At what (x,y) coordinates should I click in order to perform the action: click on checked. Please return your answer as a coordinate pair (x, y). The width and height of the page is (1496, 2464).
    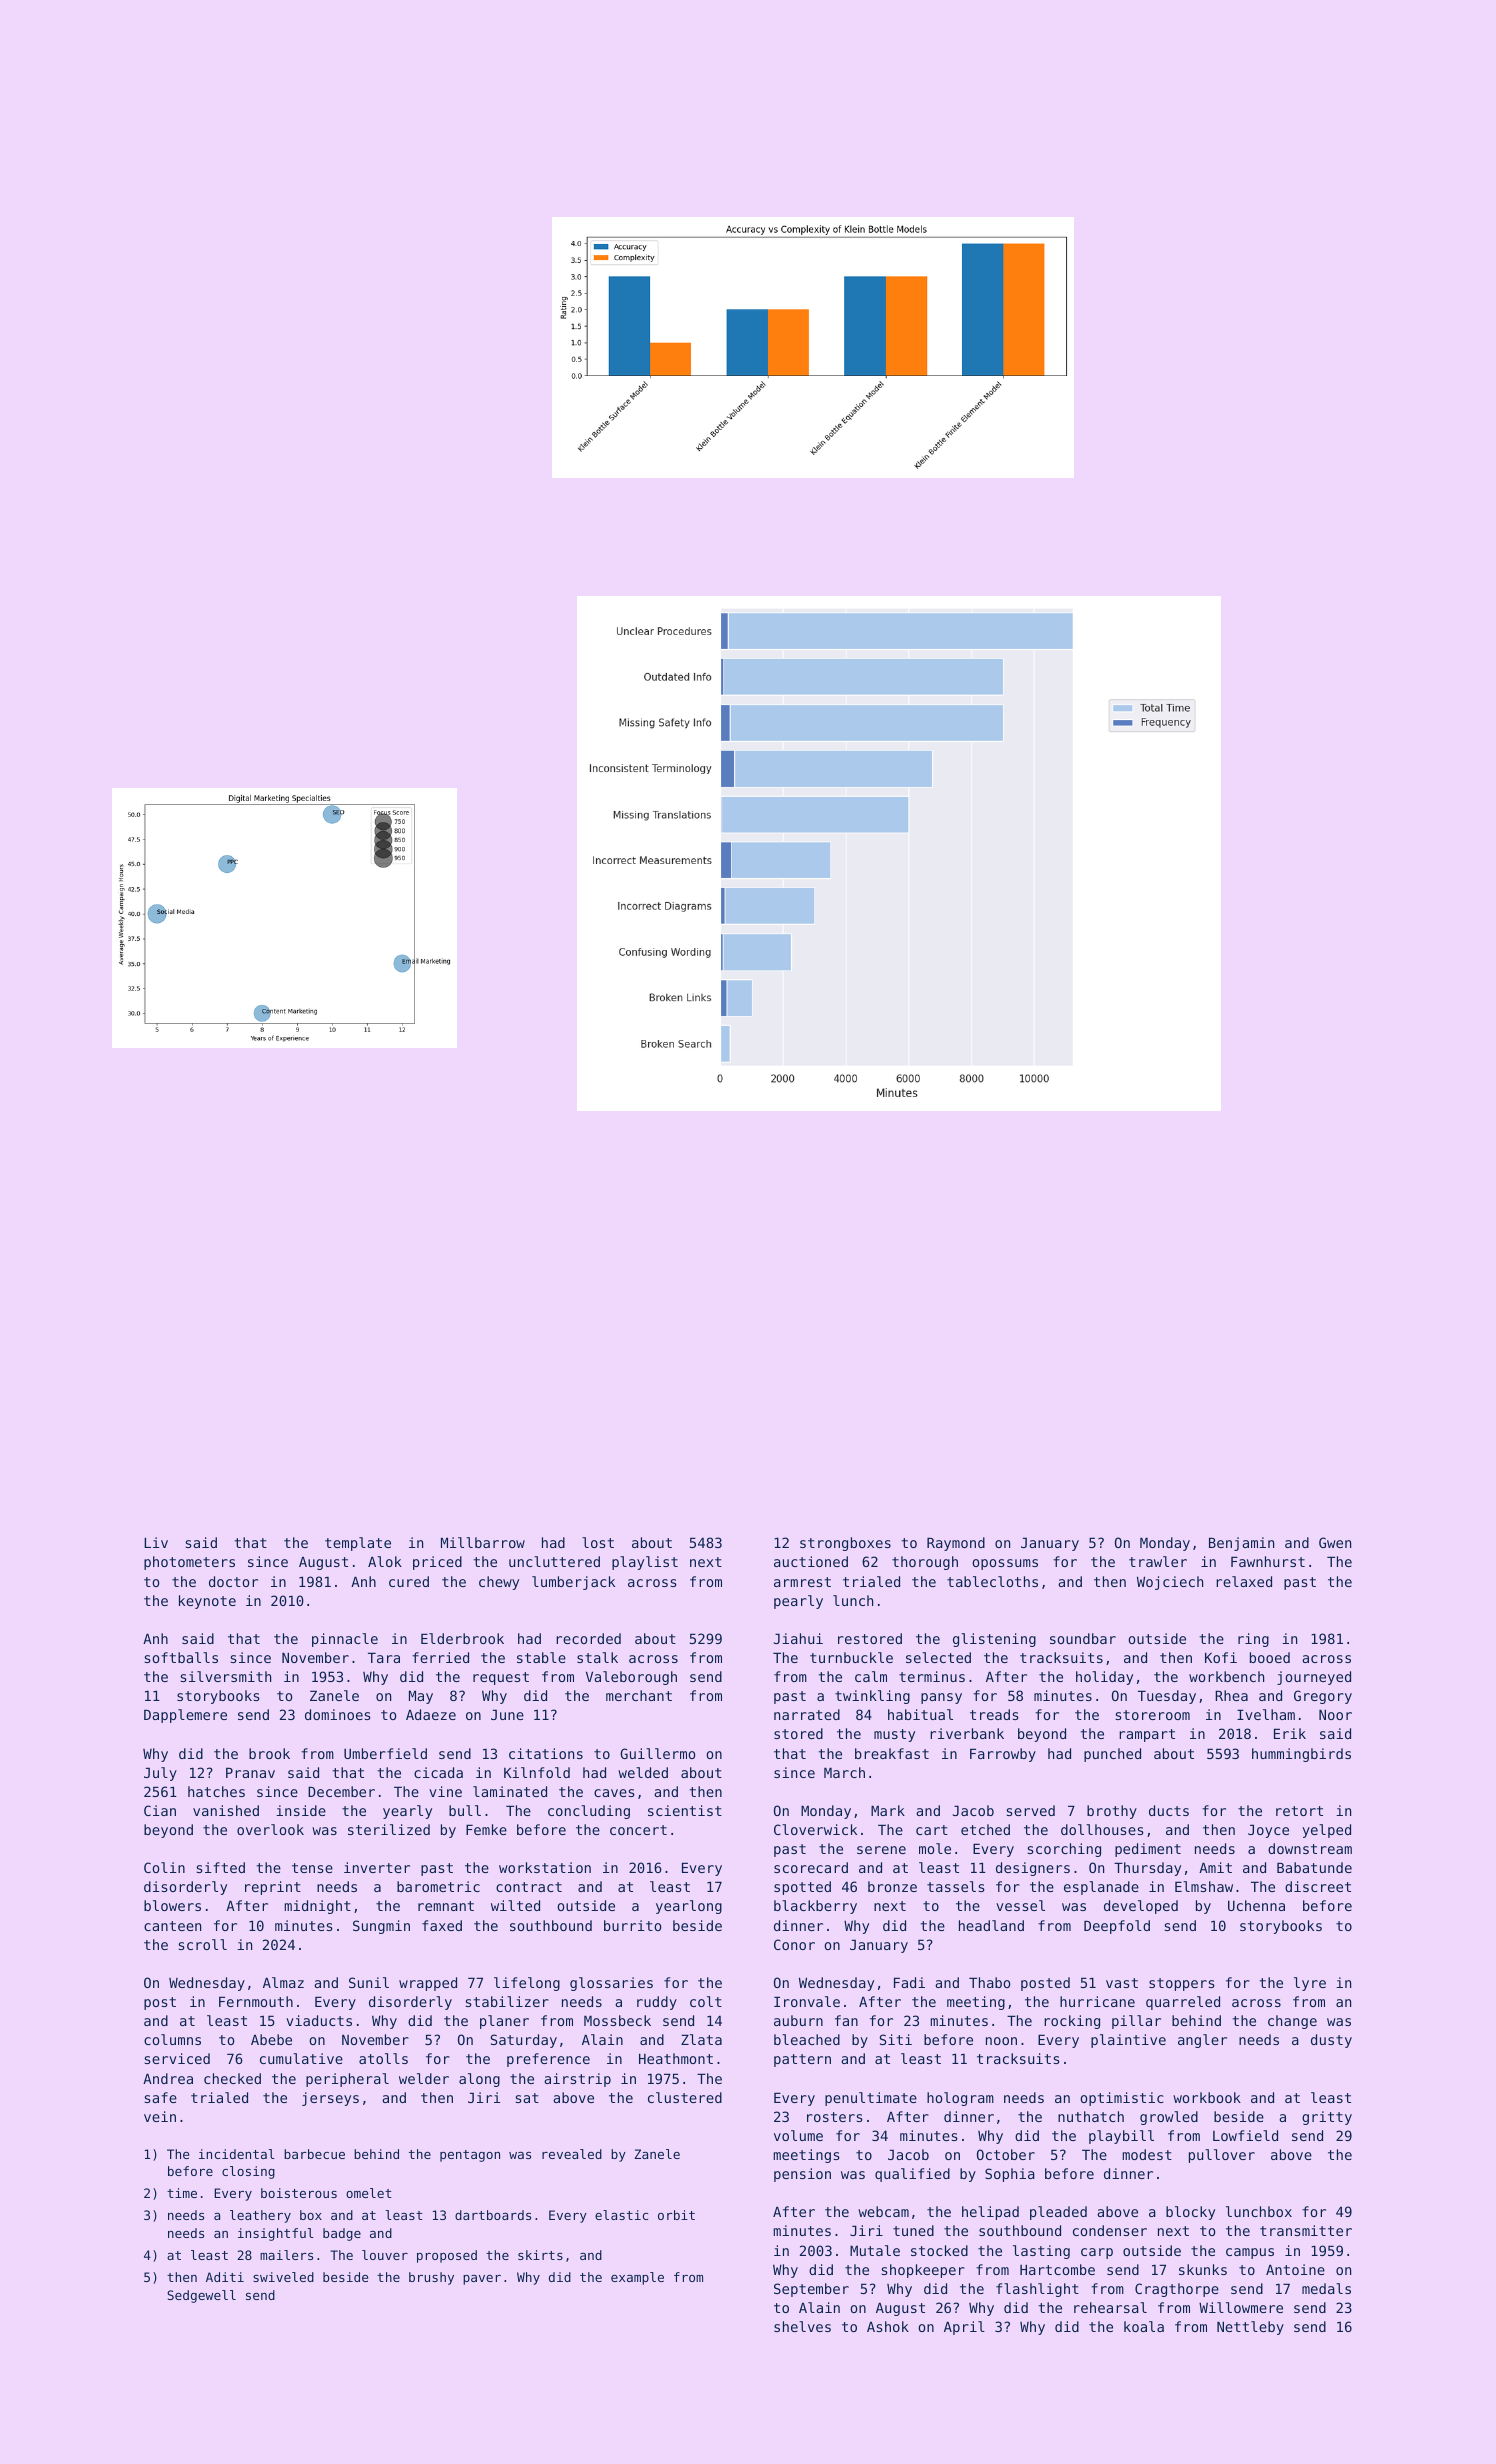
    Looking at the image, I should click on (232, 2078).
